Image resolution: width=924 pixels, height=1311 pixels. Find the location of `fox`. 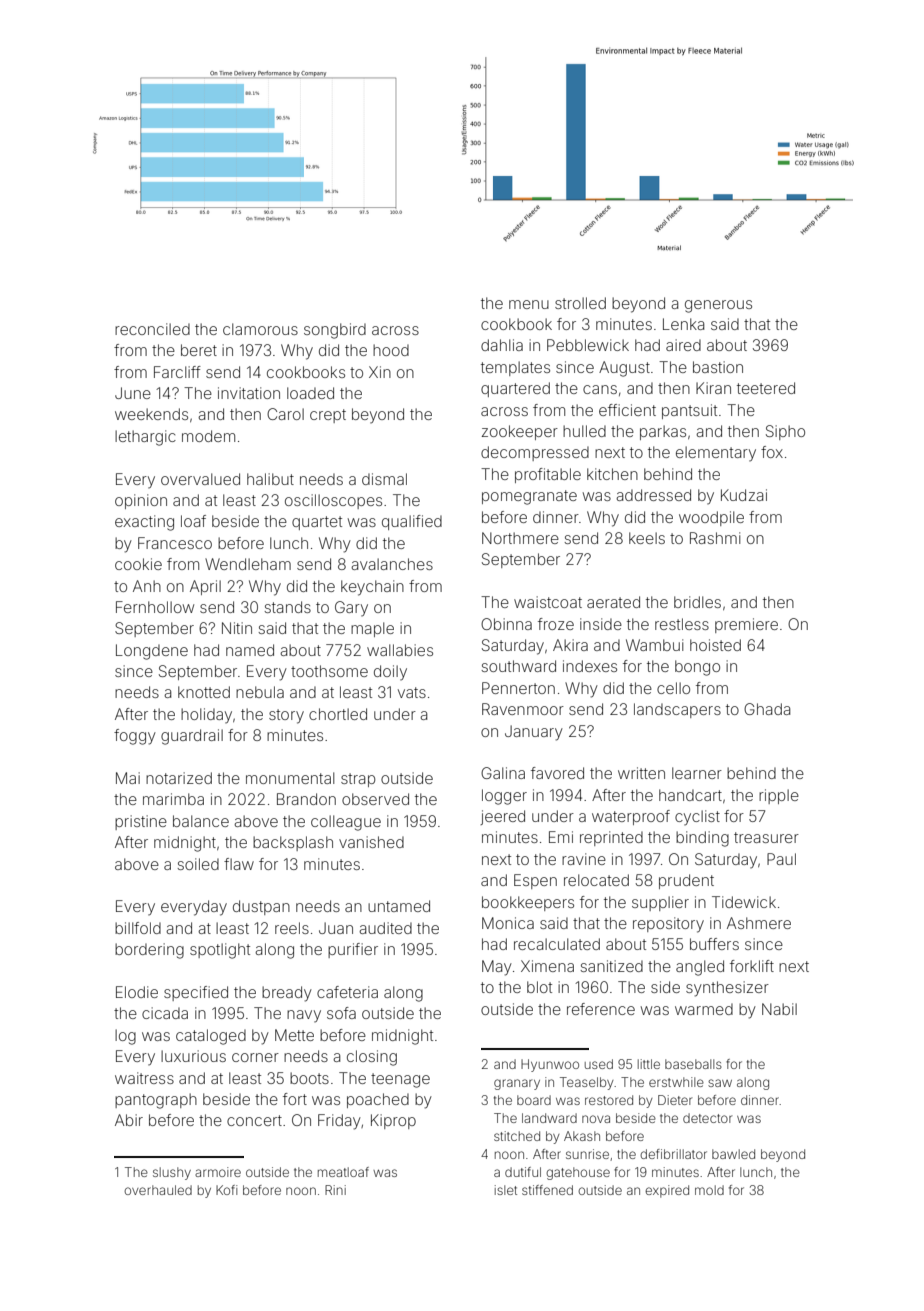

fox is located at coordinates (772, 452).
